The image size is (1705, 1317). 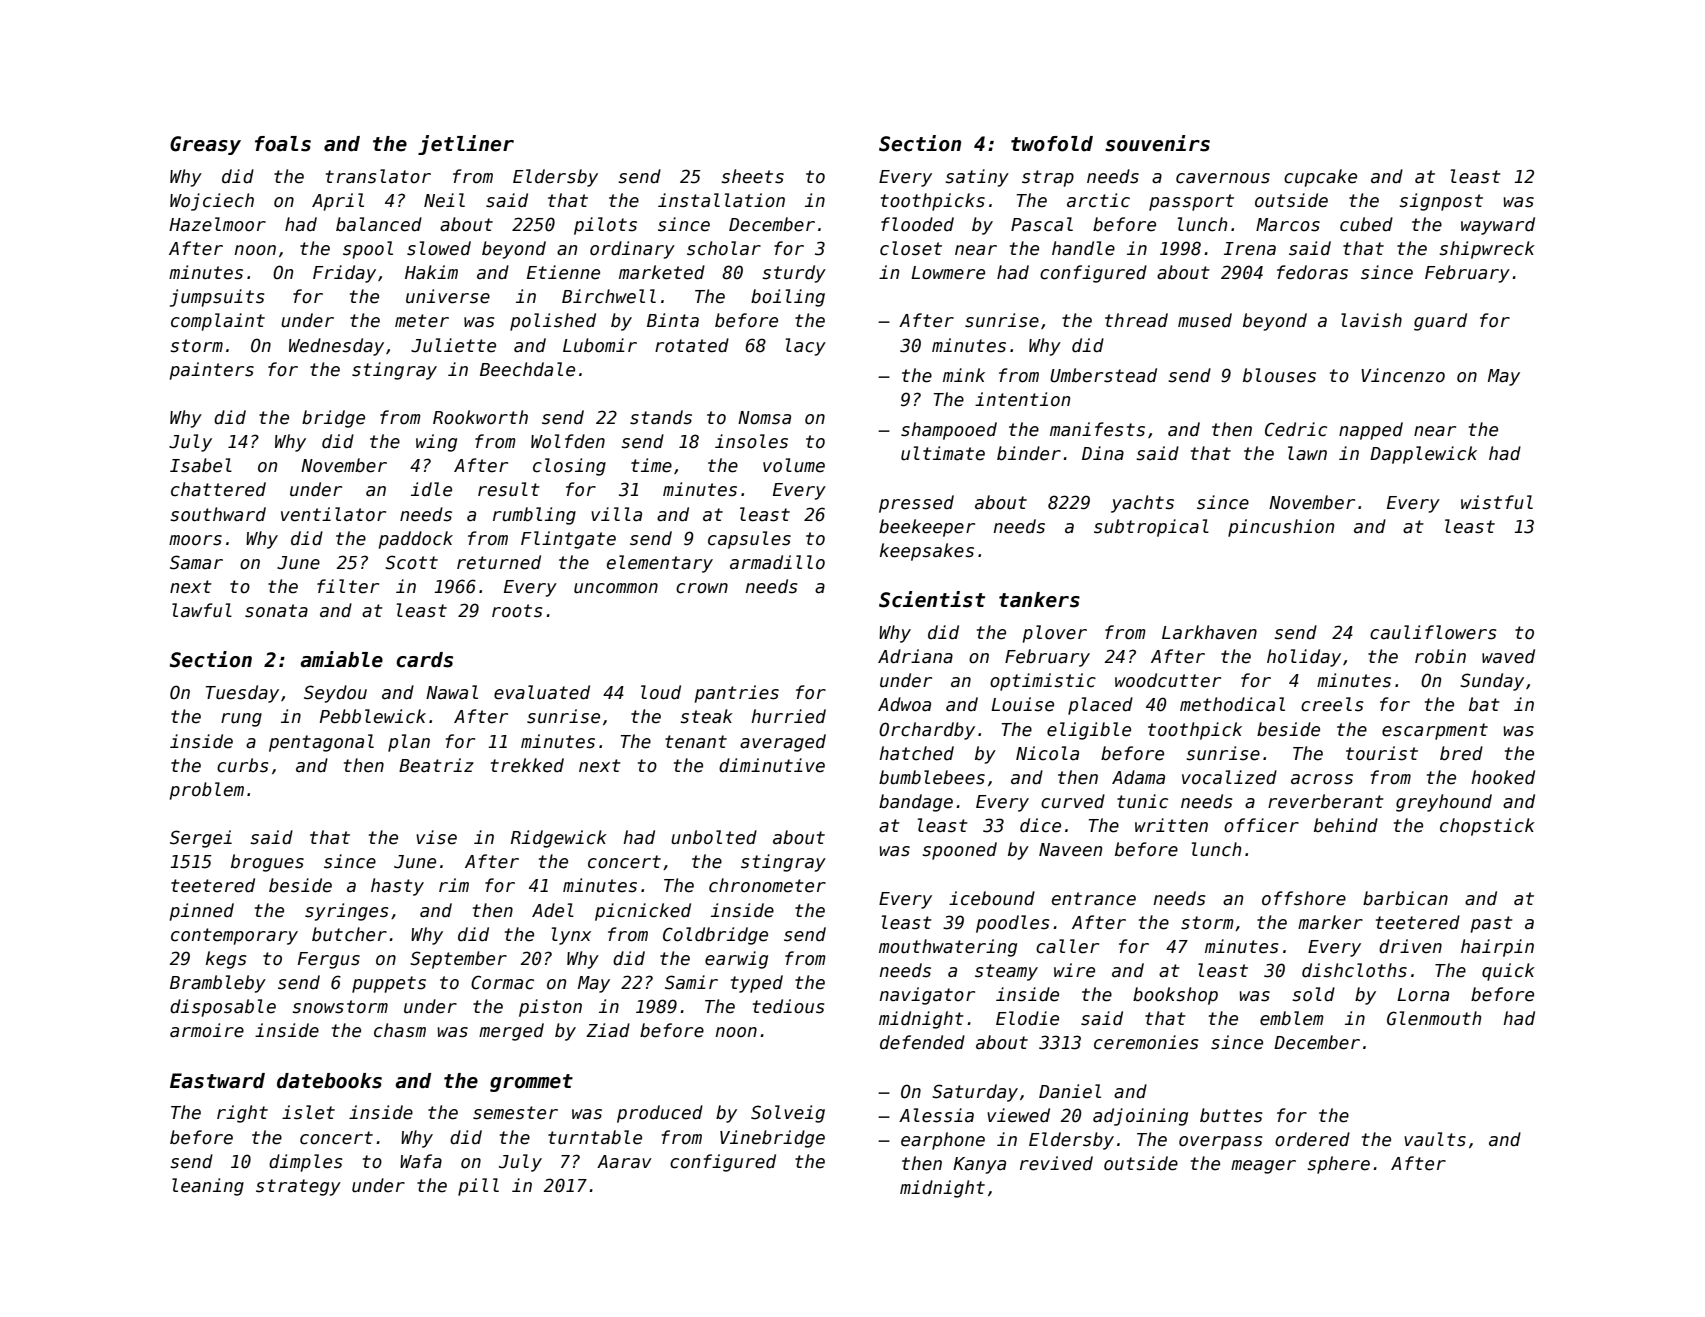 I want to click on returned, so click(x=499, y=562).
